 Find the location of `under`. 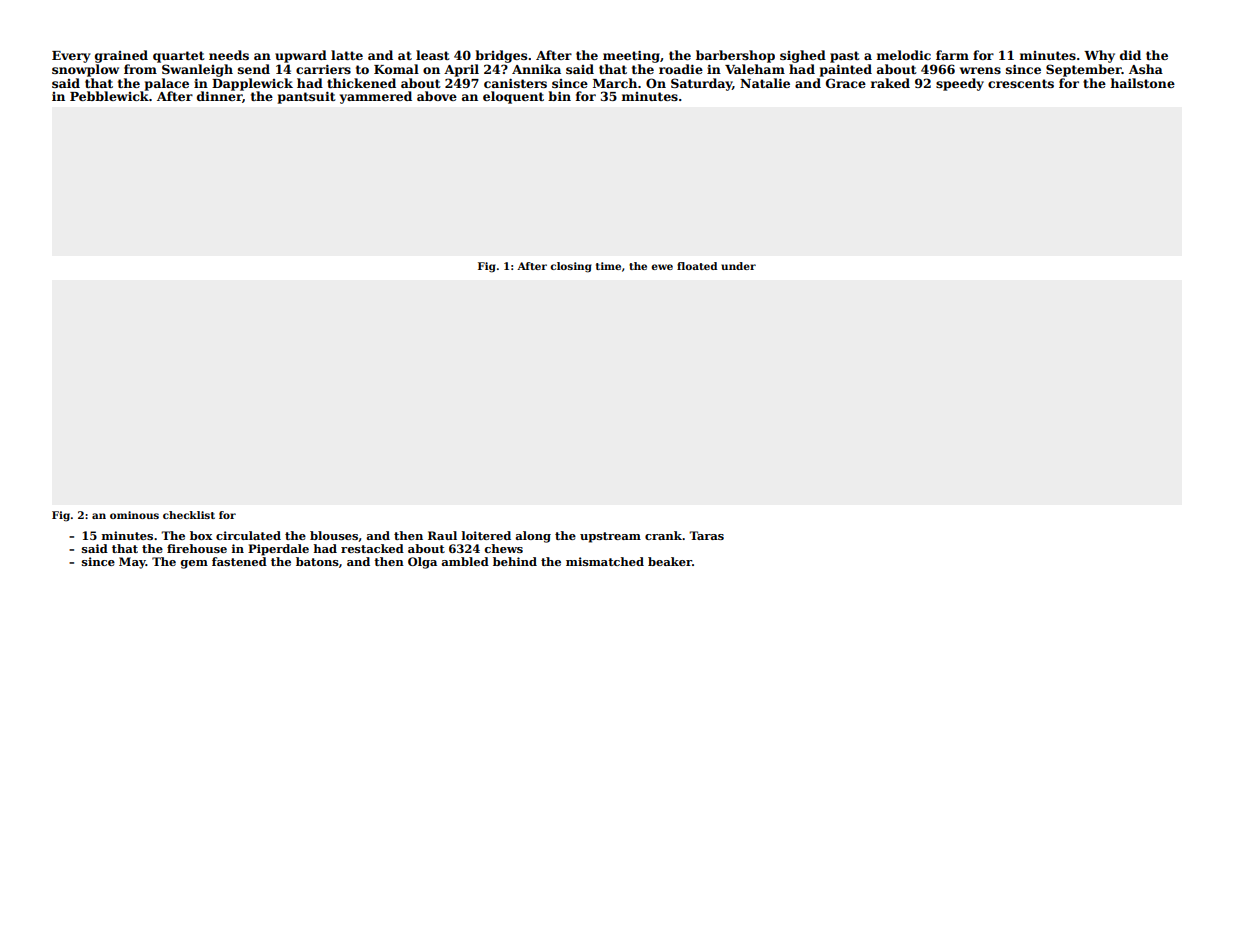

under is located at coordinates (738, 266).
